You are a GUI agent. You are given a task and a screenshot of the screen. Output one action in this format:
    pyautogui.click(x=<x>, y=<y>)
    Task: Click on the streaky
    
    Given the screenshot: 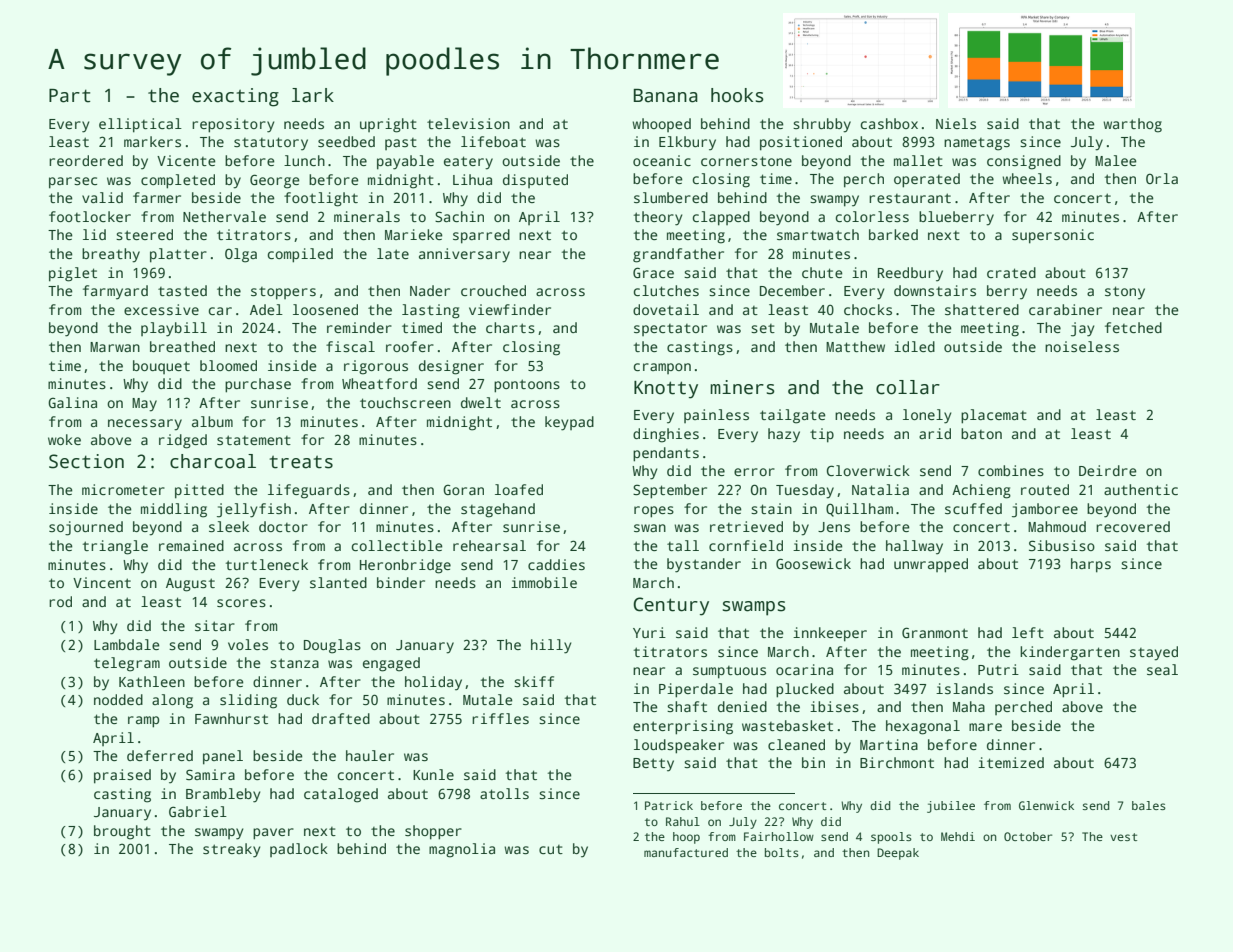 What is the action you would take?
    pyautogui.click(x=231, y=850)
